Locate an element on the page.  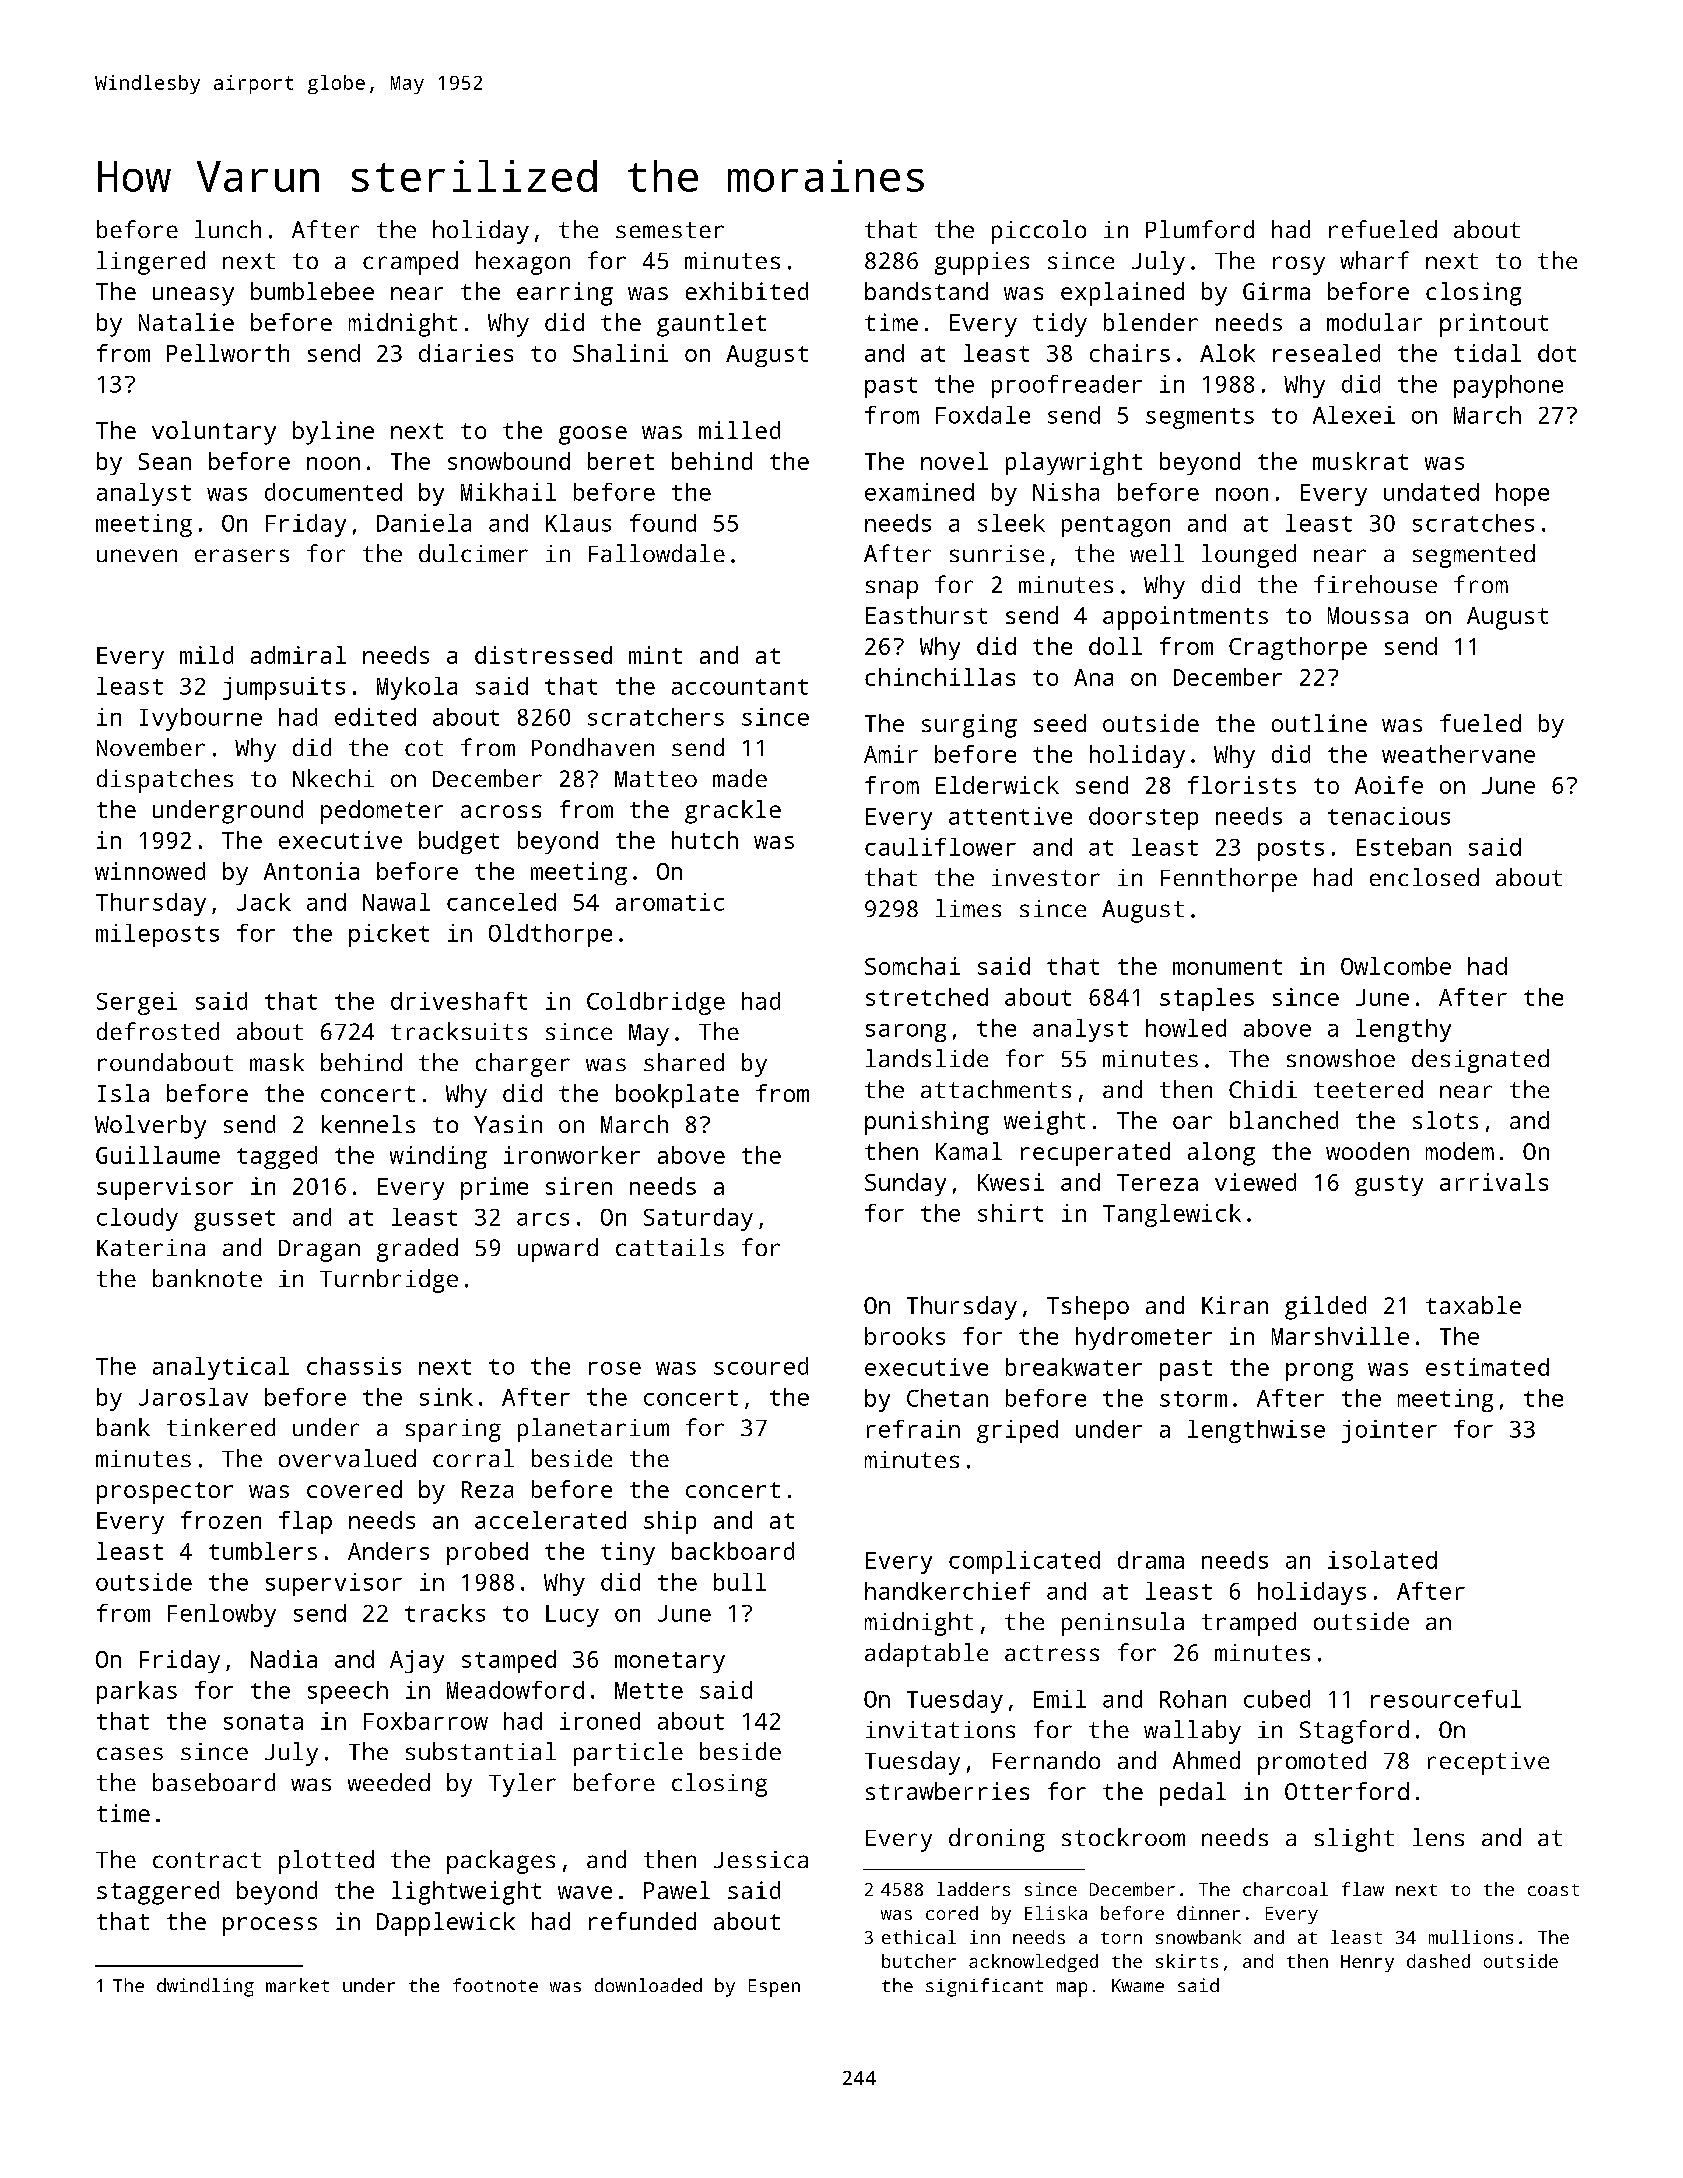
Klaus is located at coordinates (578, 523).
